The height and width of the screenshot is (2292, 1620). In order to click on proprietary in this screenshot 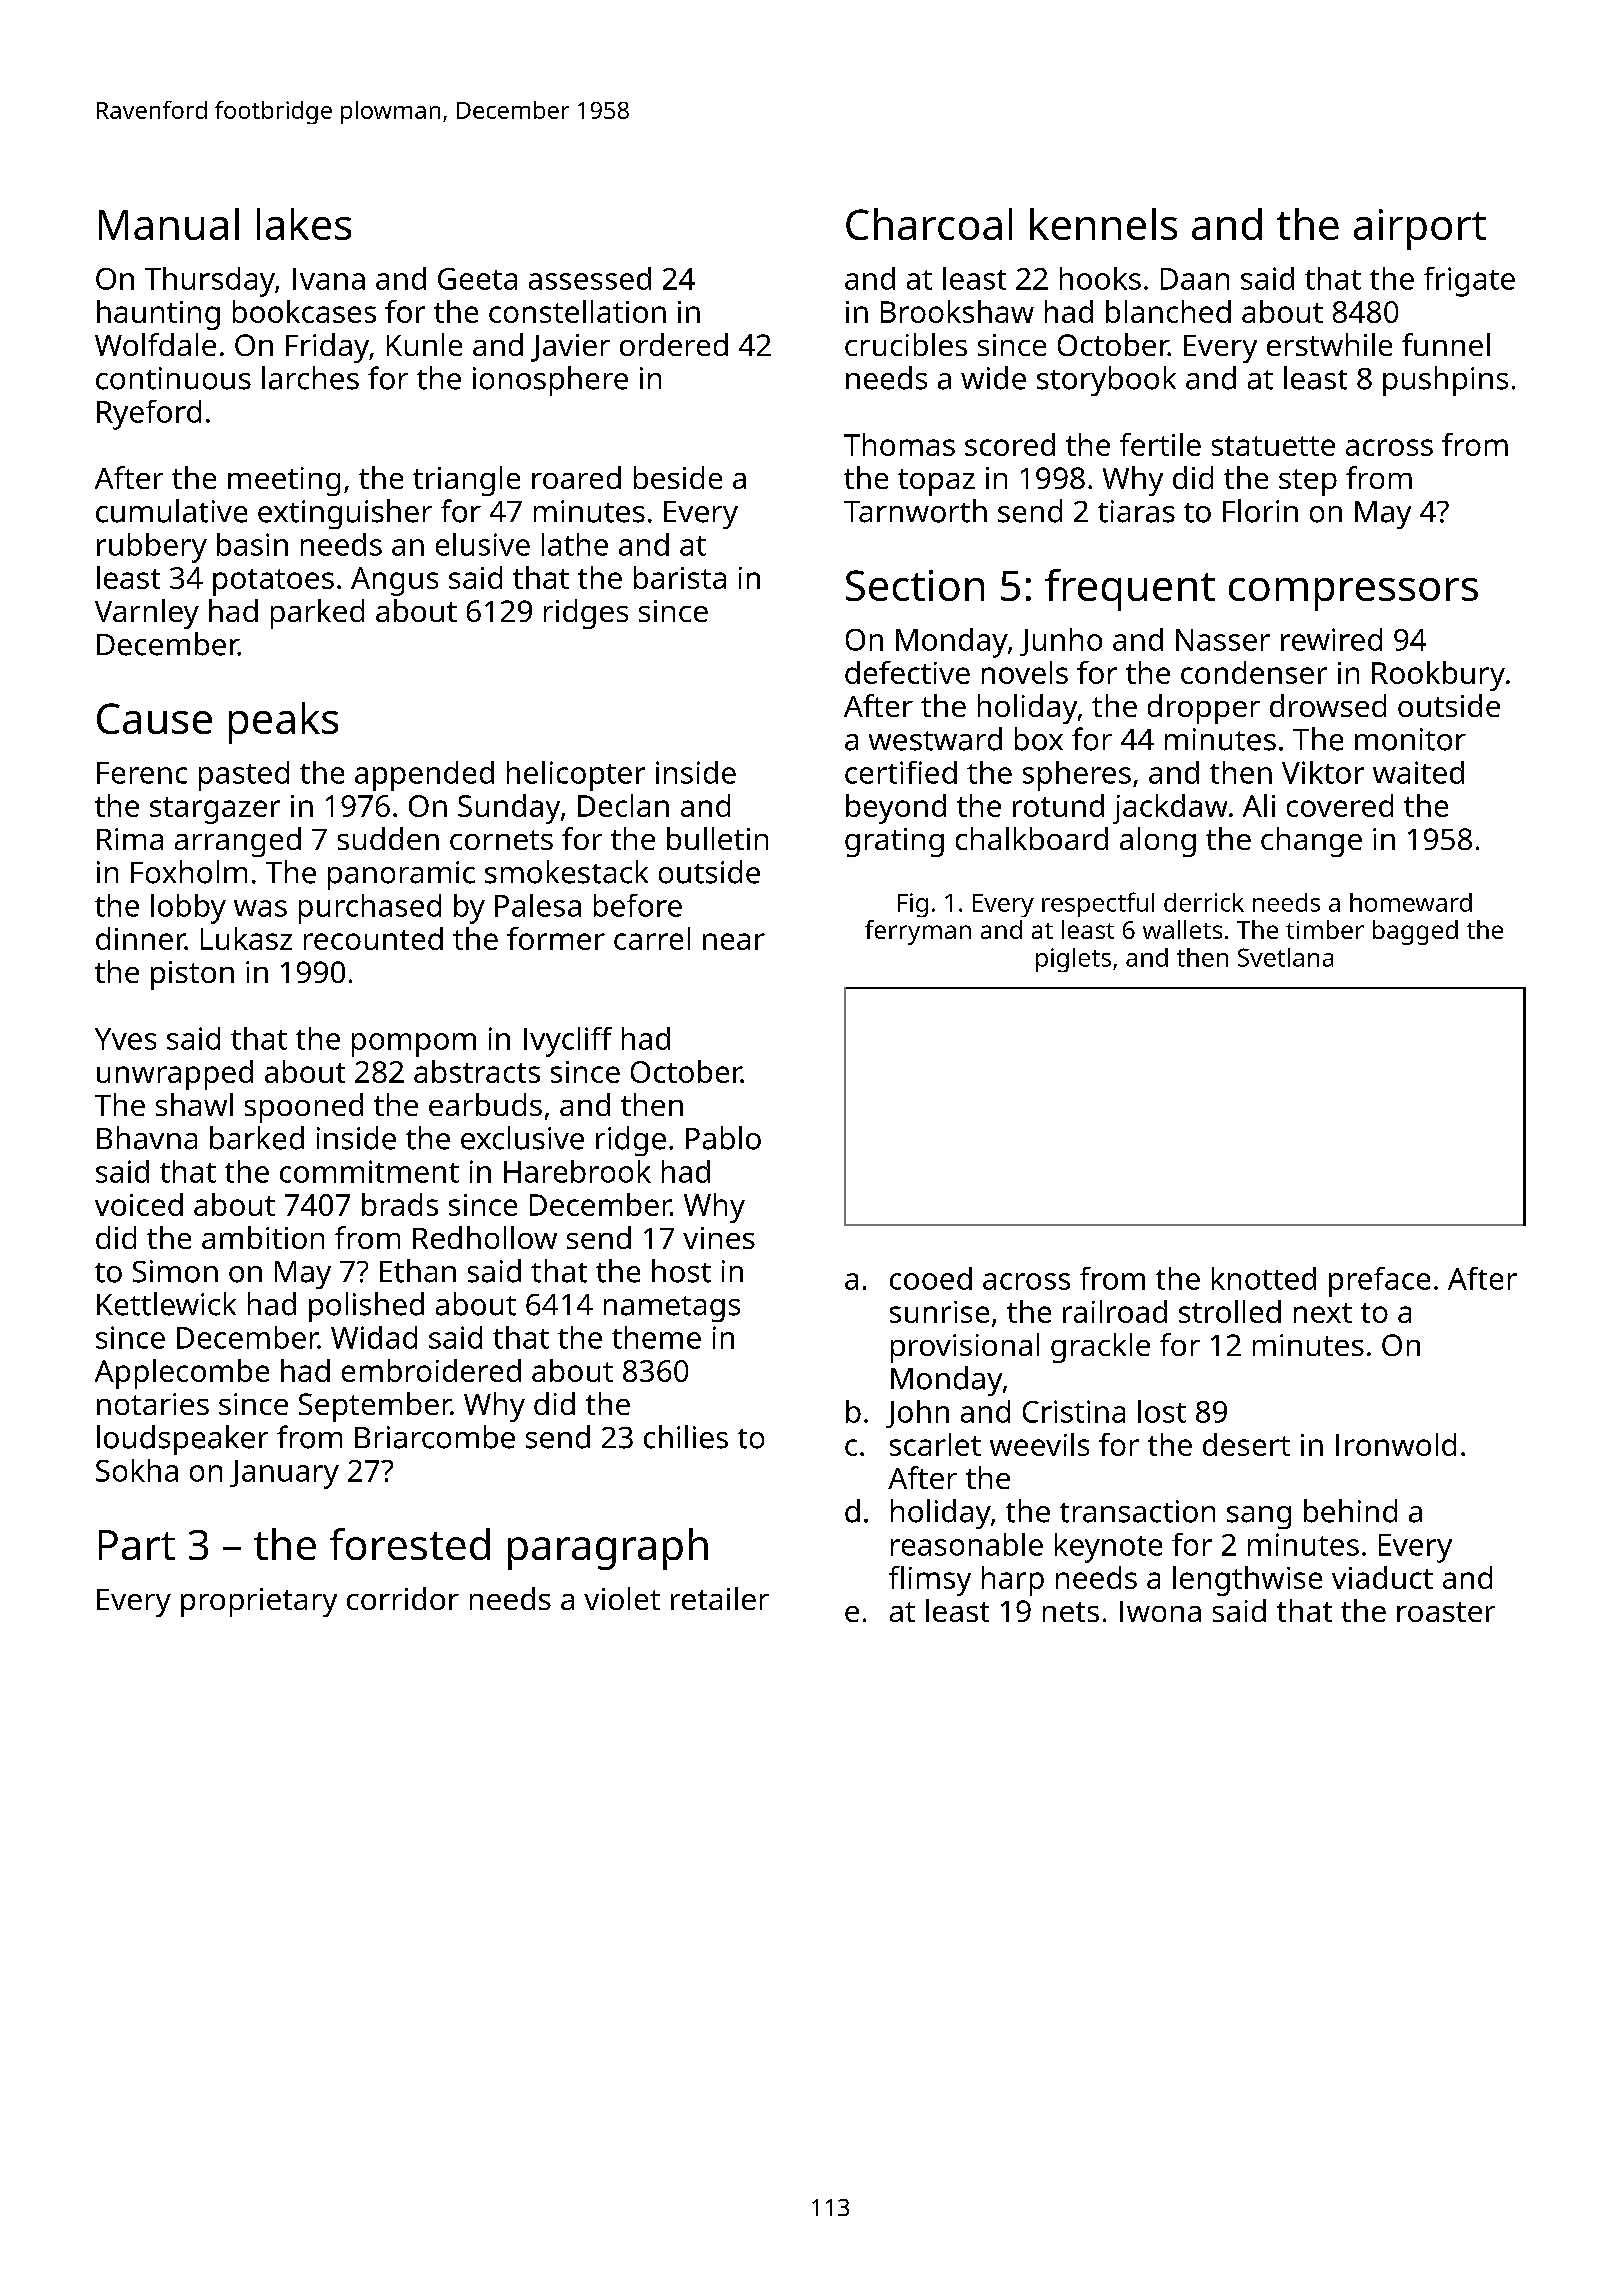, I will do `click(259, 1602)`.
